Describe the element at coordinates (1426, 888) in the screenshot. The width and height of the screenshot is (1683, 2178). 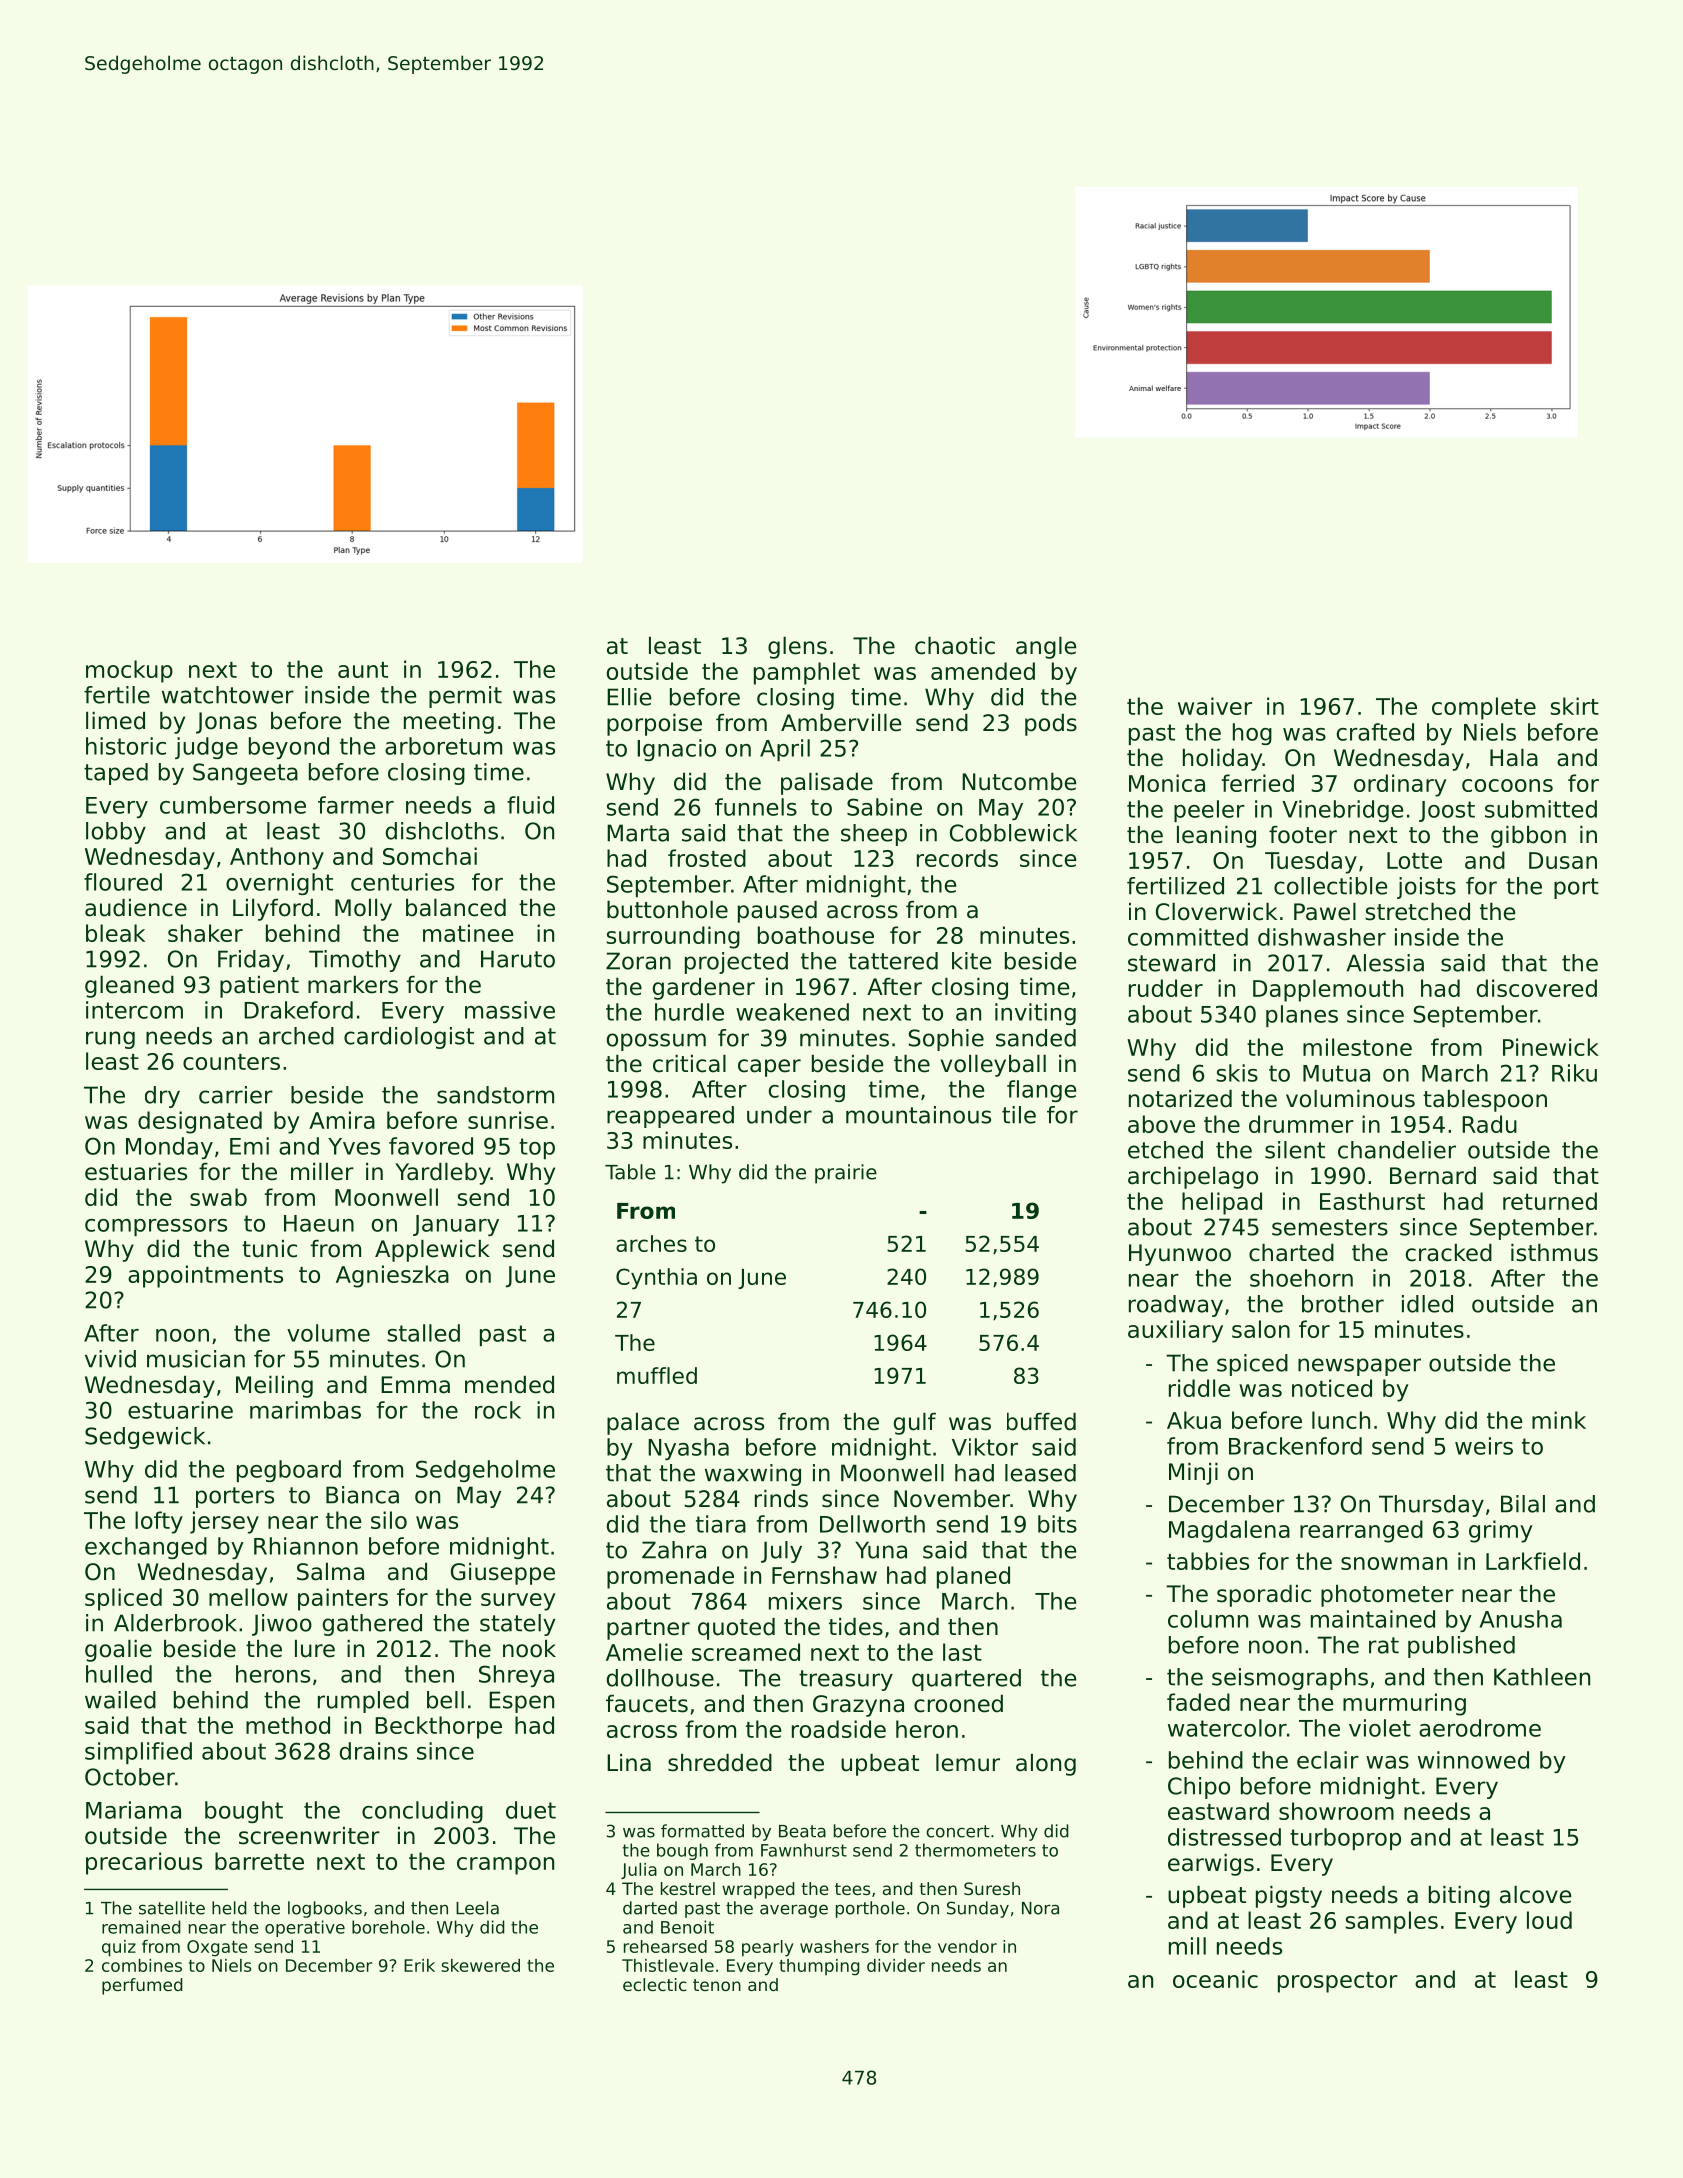
I see `joists` at that location.
